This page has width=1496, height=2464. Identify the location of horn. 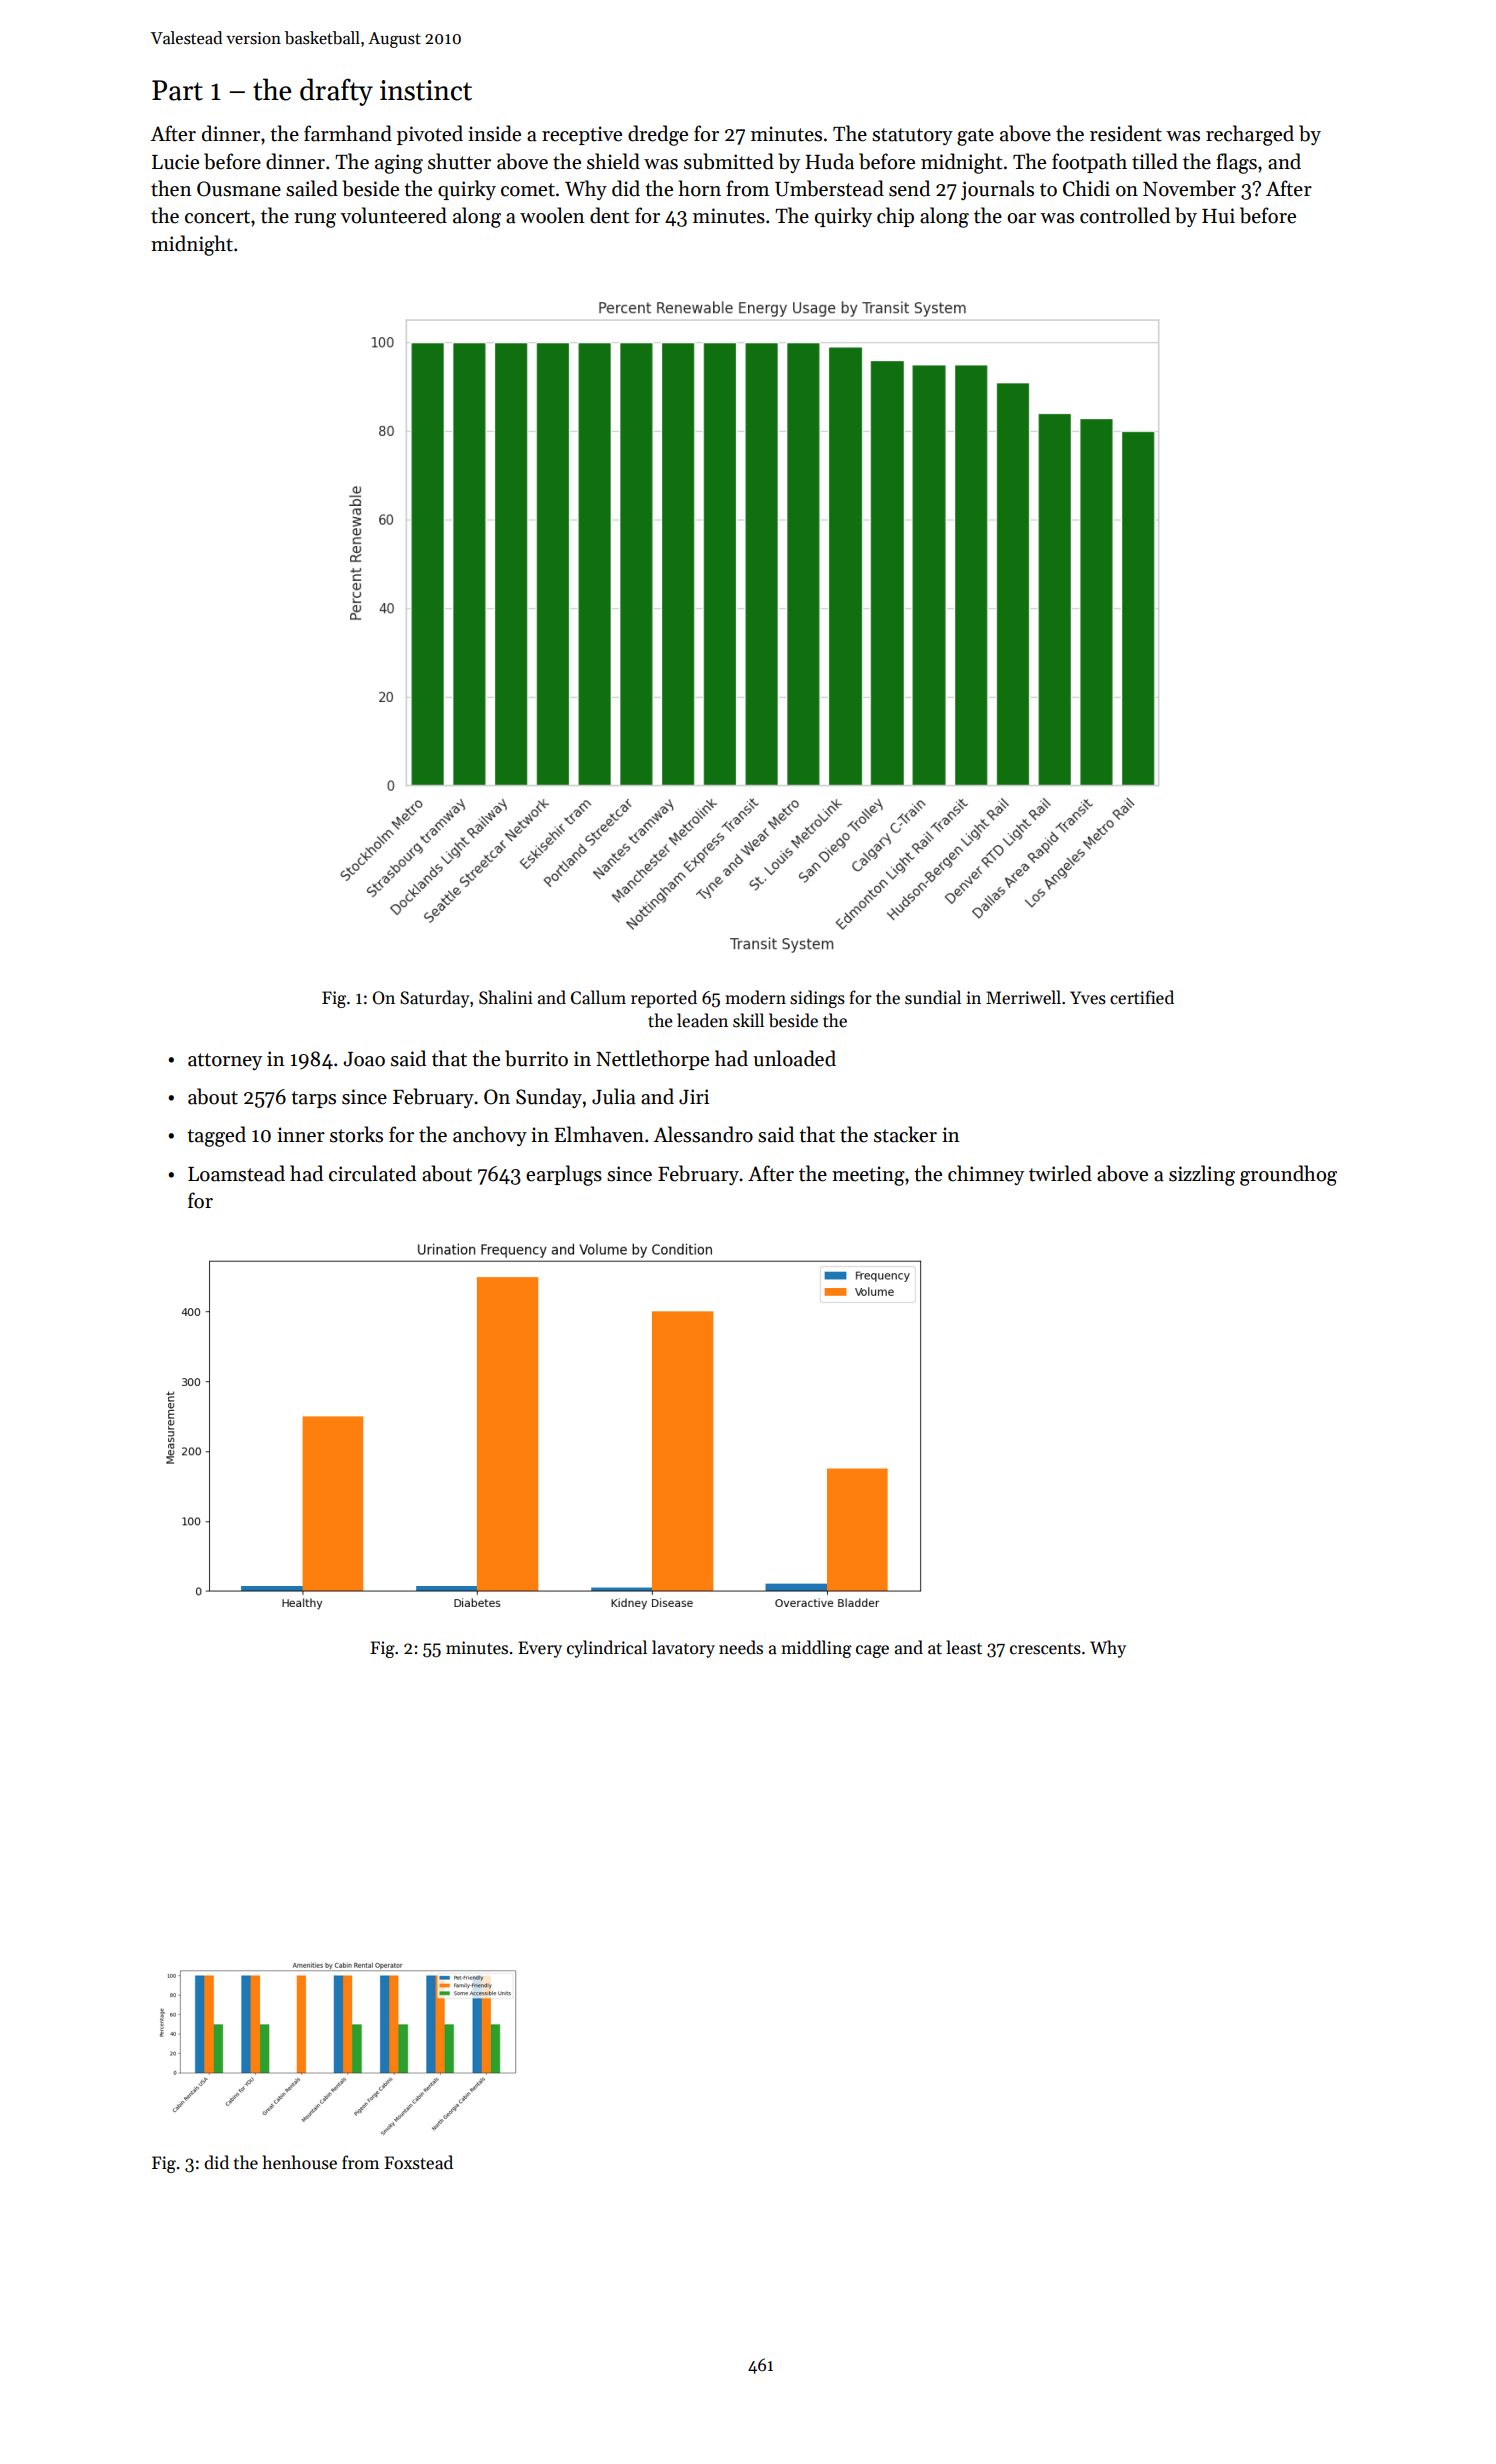
(700, 188).
